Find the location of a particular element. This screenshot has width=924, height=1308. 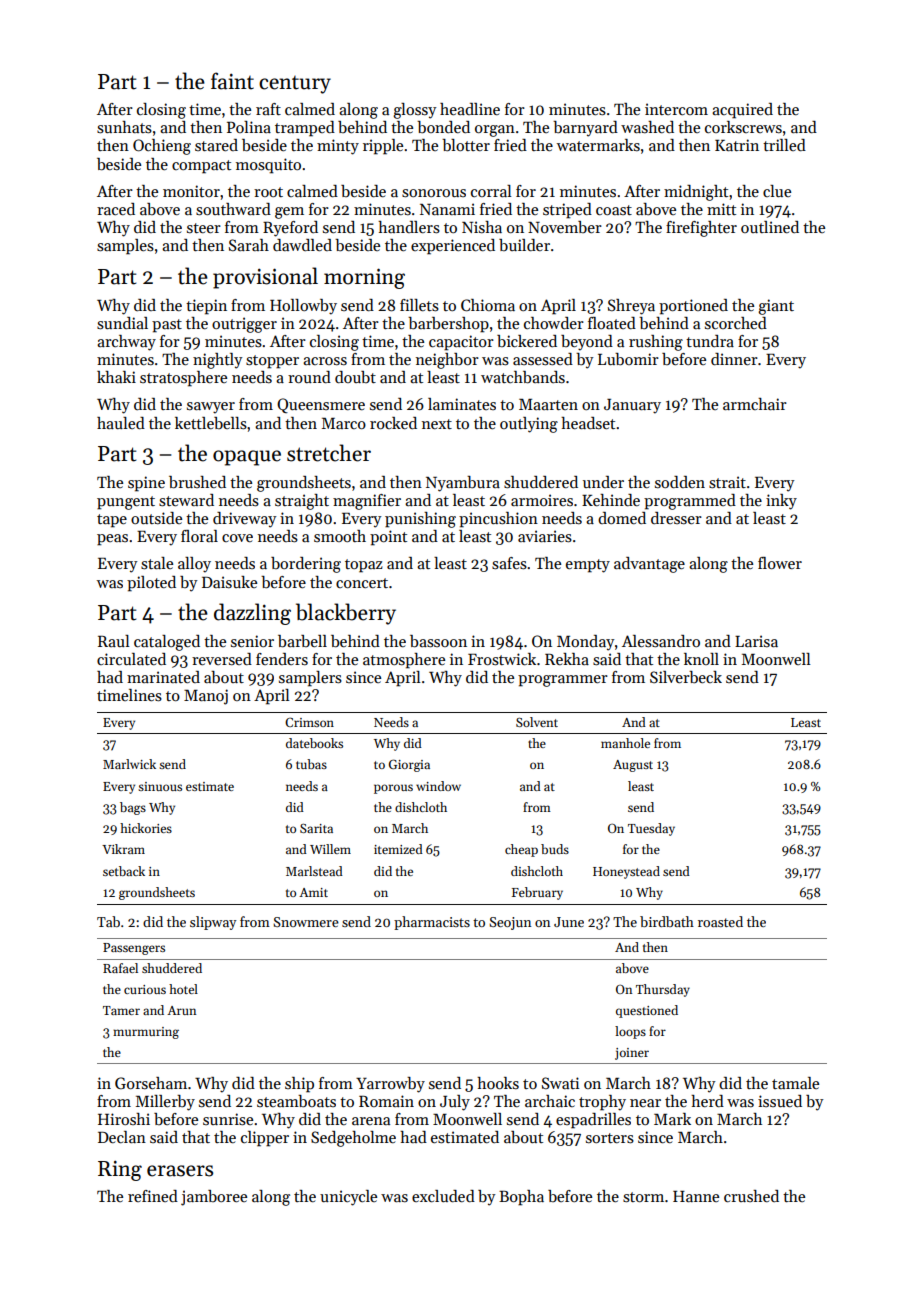

Larisa is located at coordinates (756, 641).
